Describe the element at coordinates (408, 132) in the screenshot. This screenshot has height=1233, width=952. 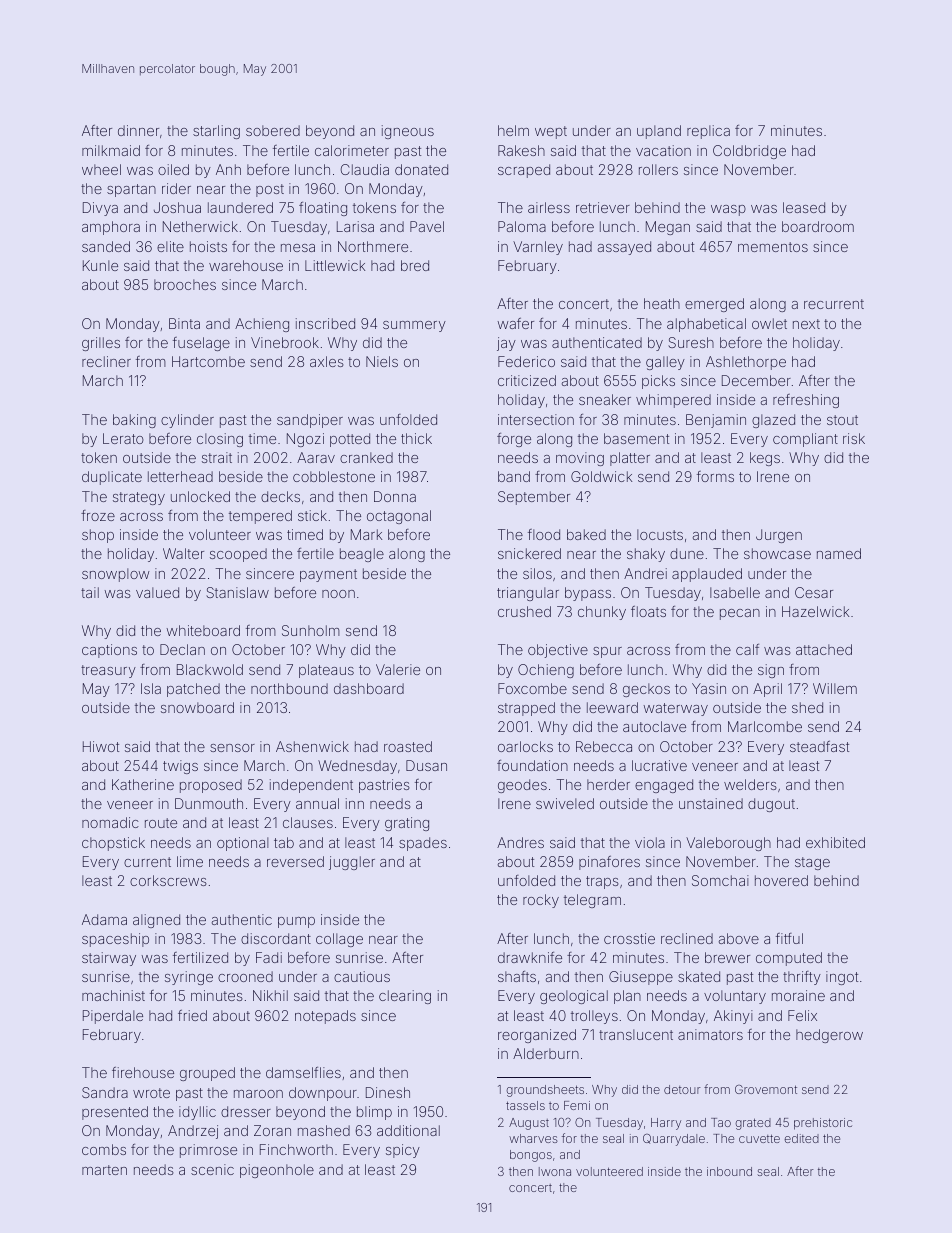
I see `igneous` at that location.
